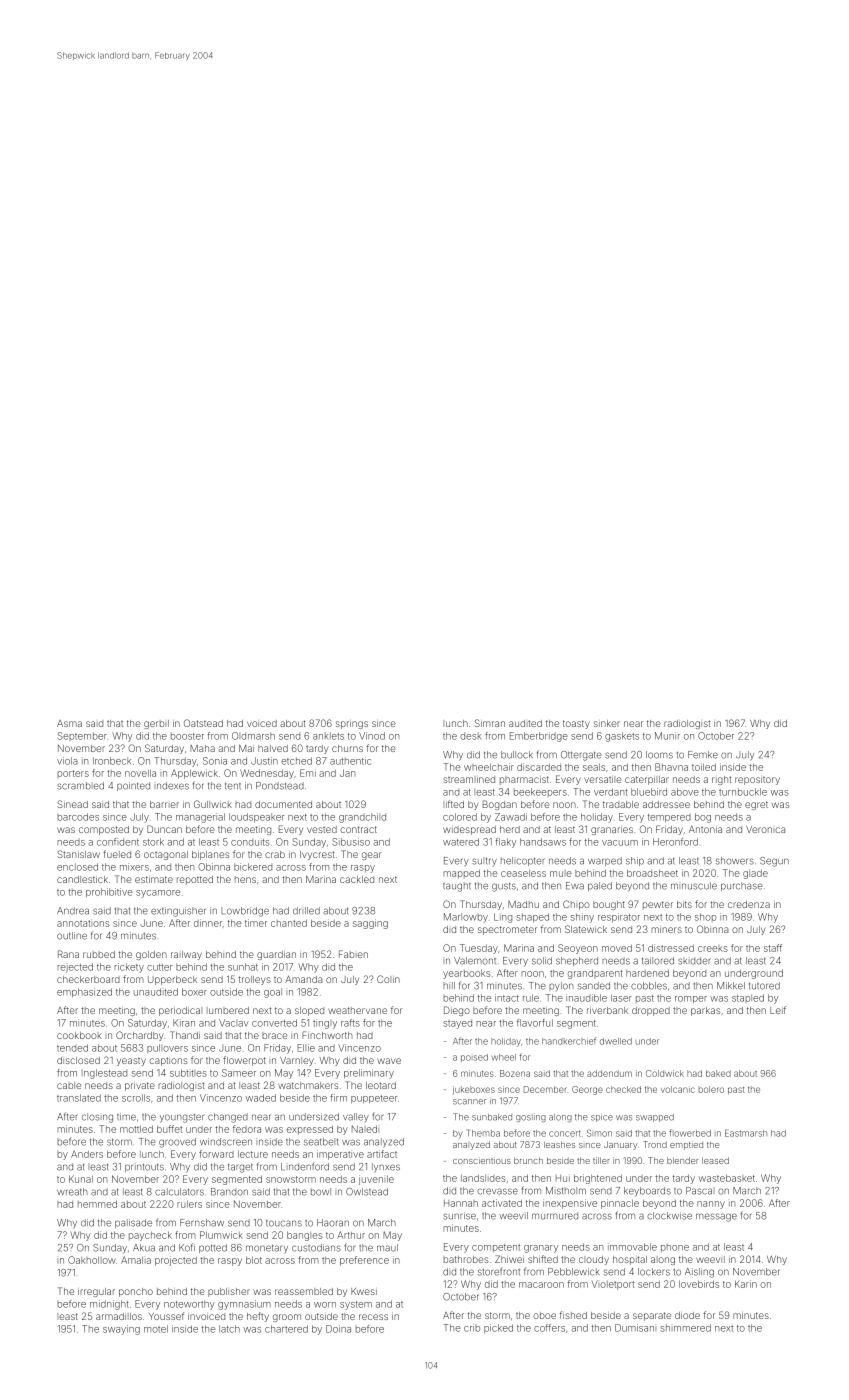 Image resolution: width=849 pixels, height=1400 pixels. What do you see at coordinates (746, 1133) in the screenshot?
I see `Eastmarsh` at bounding box center [746, 1133].
